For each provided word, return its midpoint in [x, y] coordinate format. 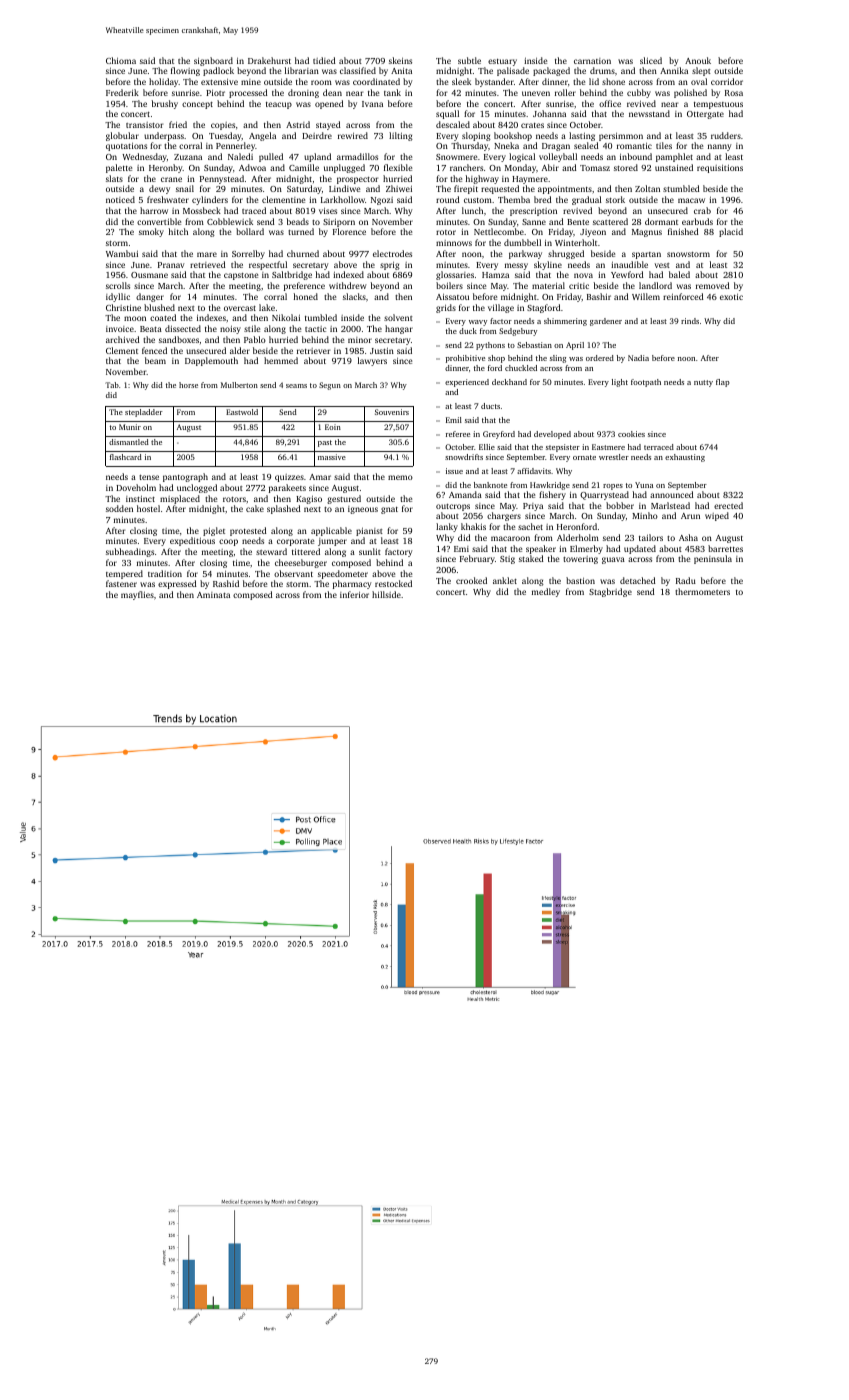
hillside [386, 594]
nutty [703, 383]
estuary [502, 62]
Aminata [213, 595]
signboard [213, 61]
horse [188, 385]
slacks [354, 296]
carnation [592, 61]
